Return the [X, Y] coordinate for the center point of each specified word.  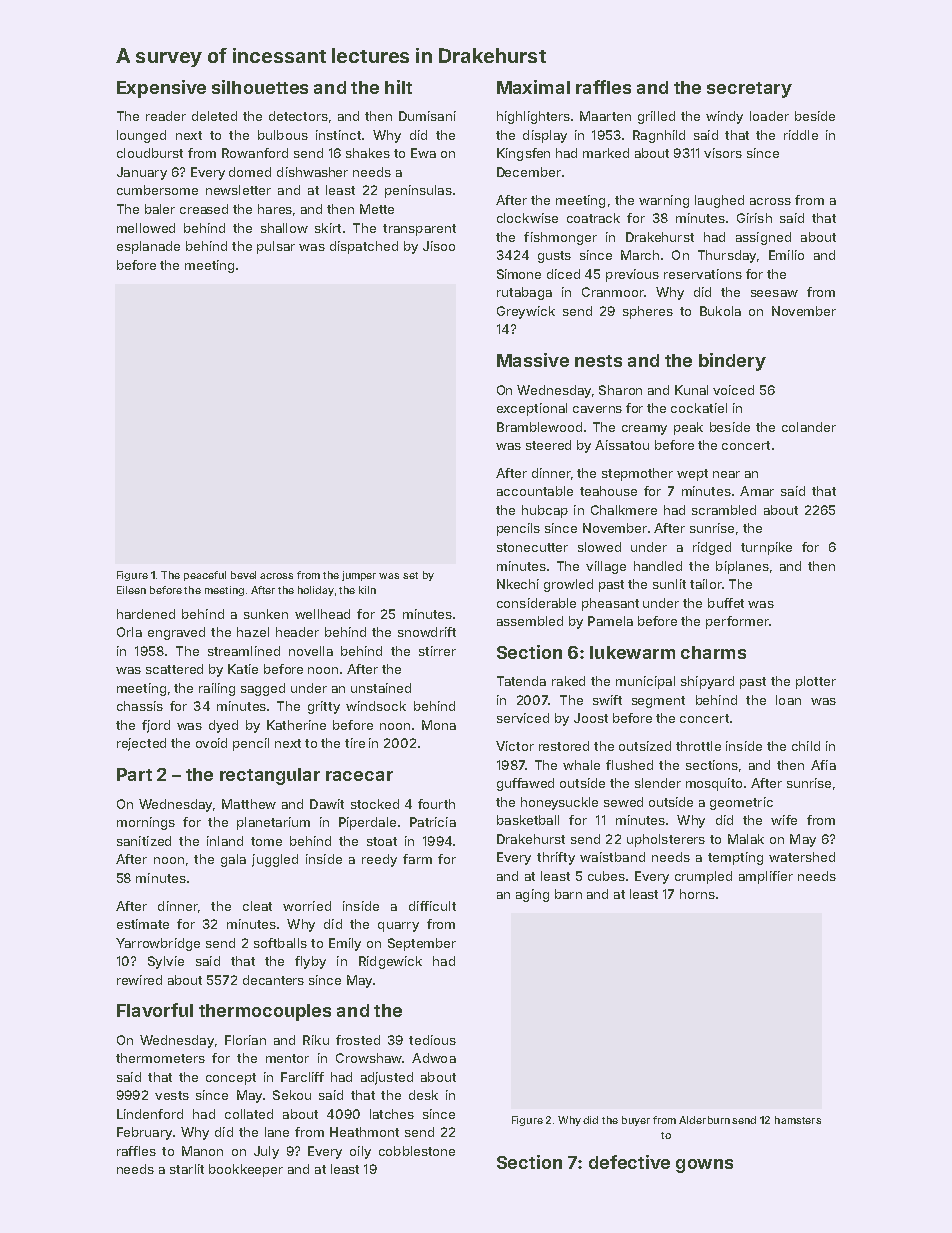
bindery [732, 362]
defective [629, 1162]
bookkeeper [246, 1170]
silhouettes [260, 87]
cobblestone [417, 1151]
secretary [749, 90]
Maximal [533, 87]
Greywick [526, 312]
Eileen [131, 590]
